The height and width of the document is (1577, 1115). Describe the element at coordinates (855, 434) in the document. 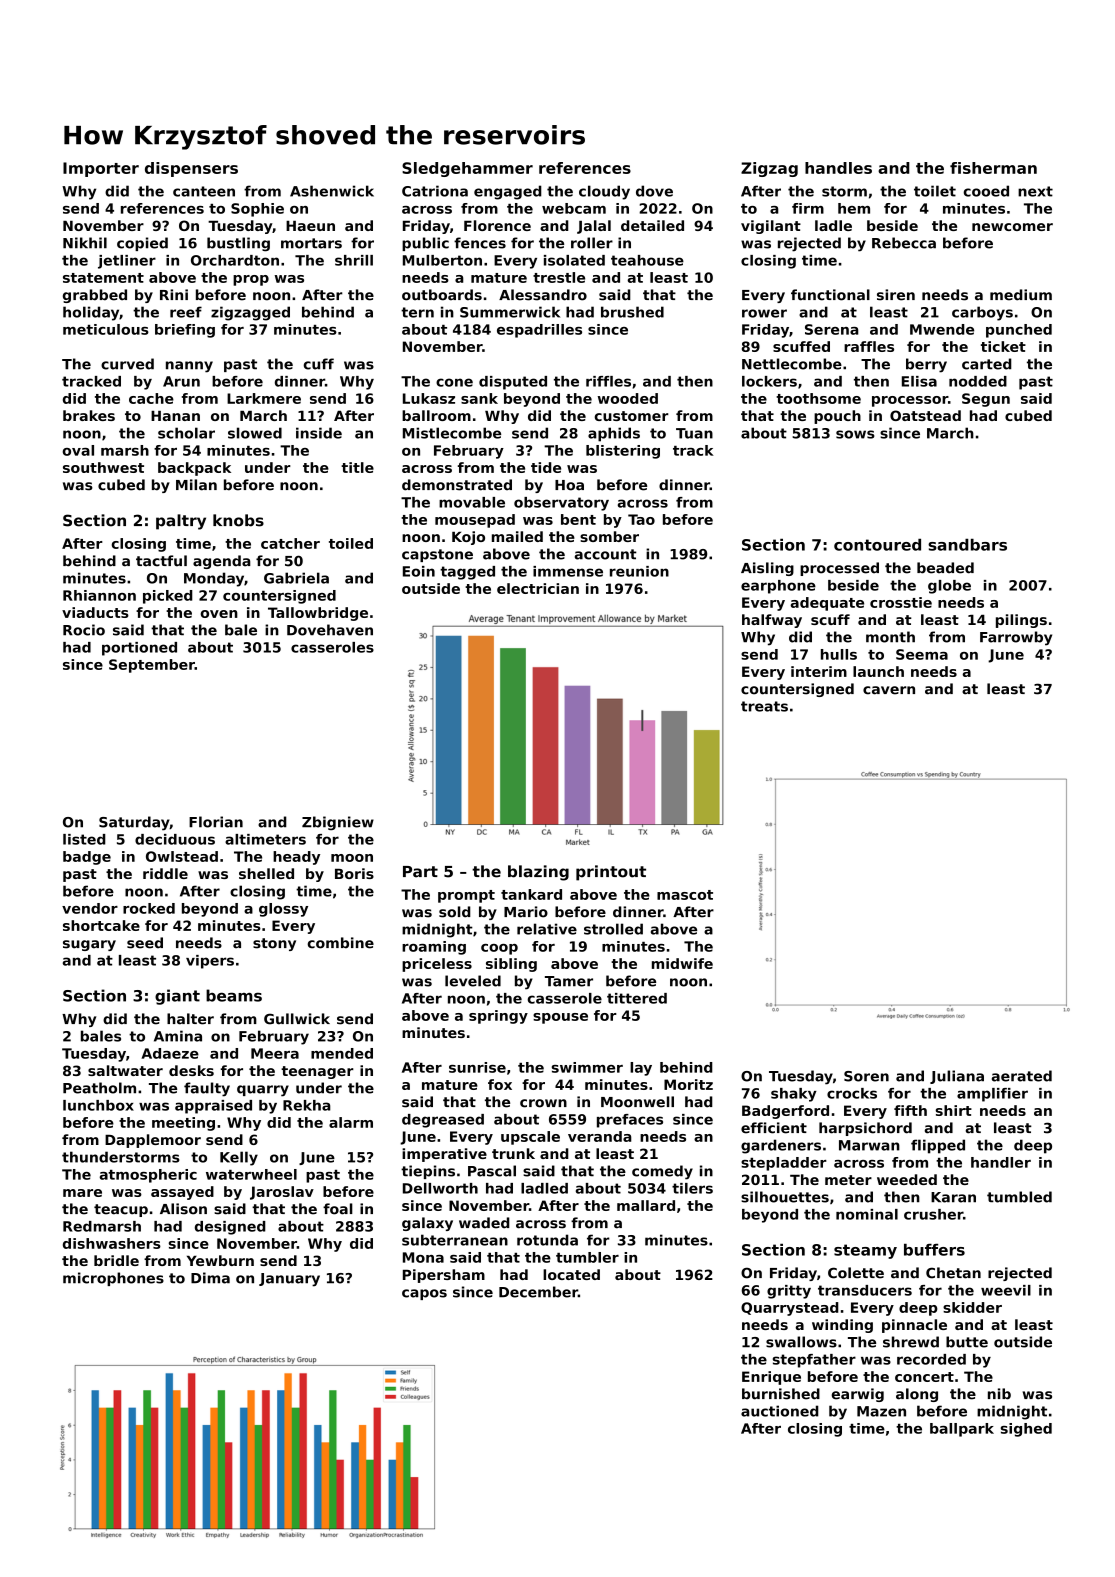

I see `sows` at that location.
